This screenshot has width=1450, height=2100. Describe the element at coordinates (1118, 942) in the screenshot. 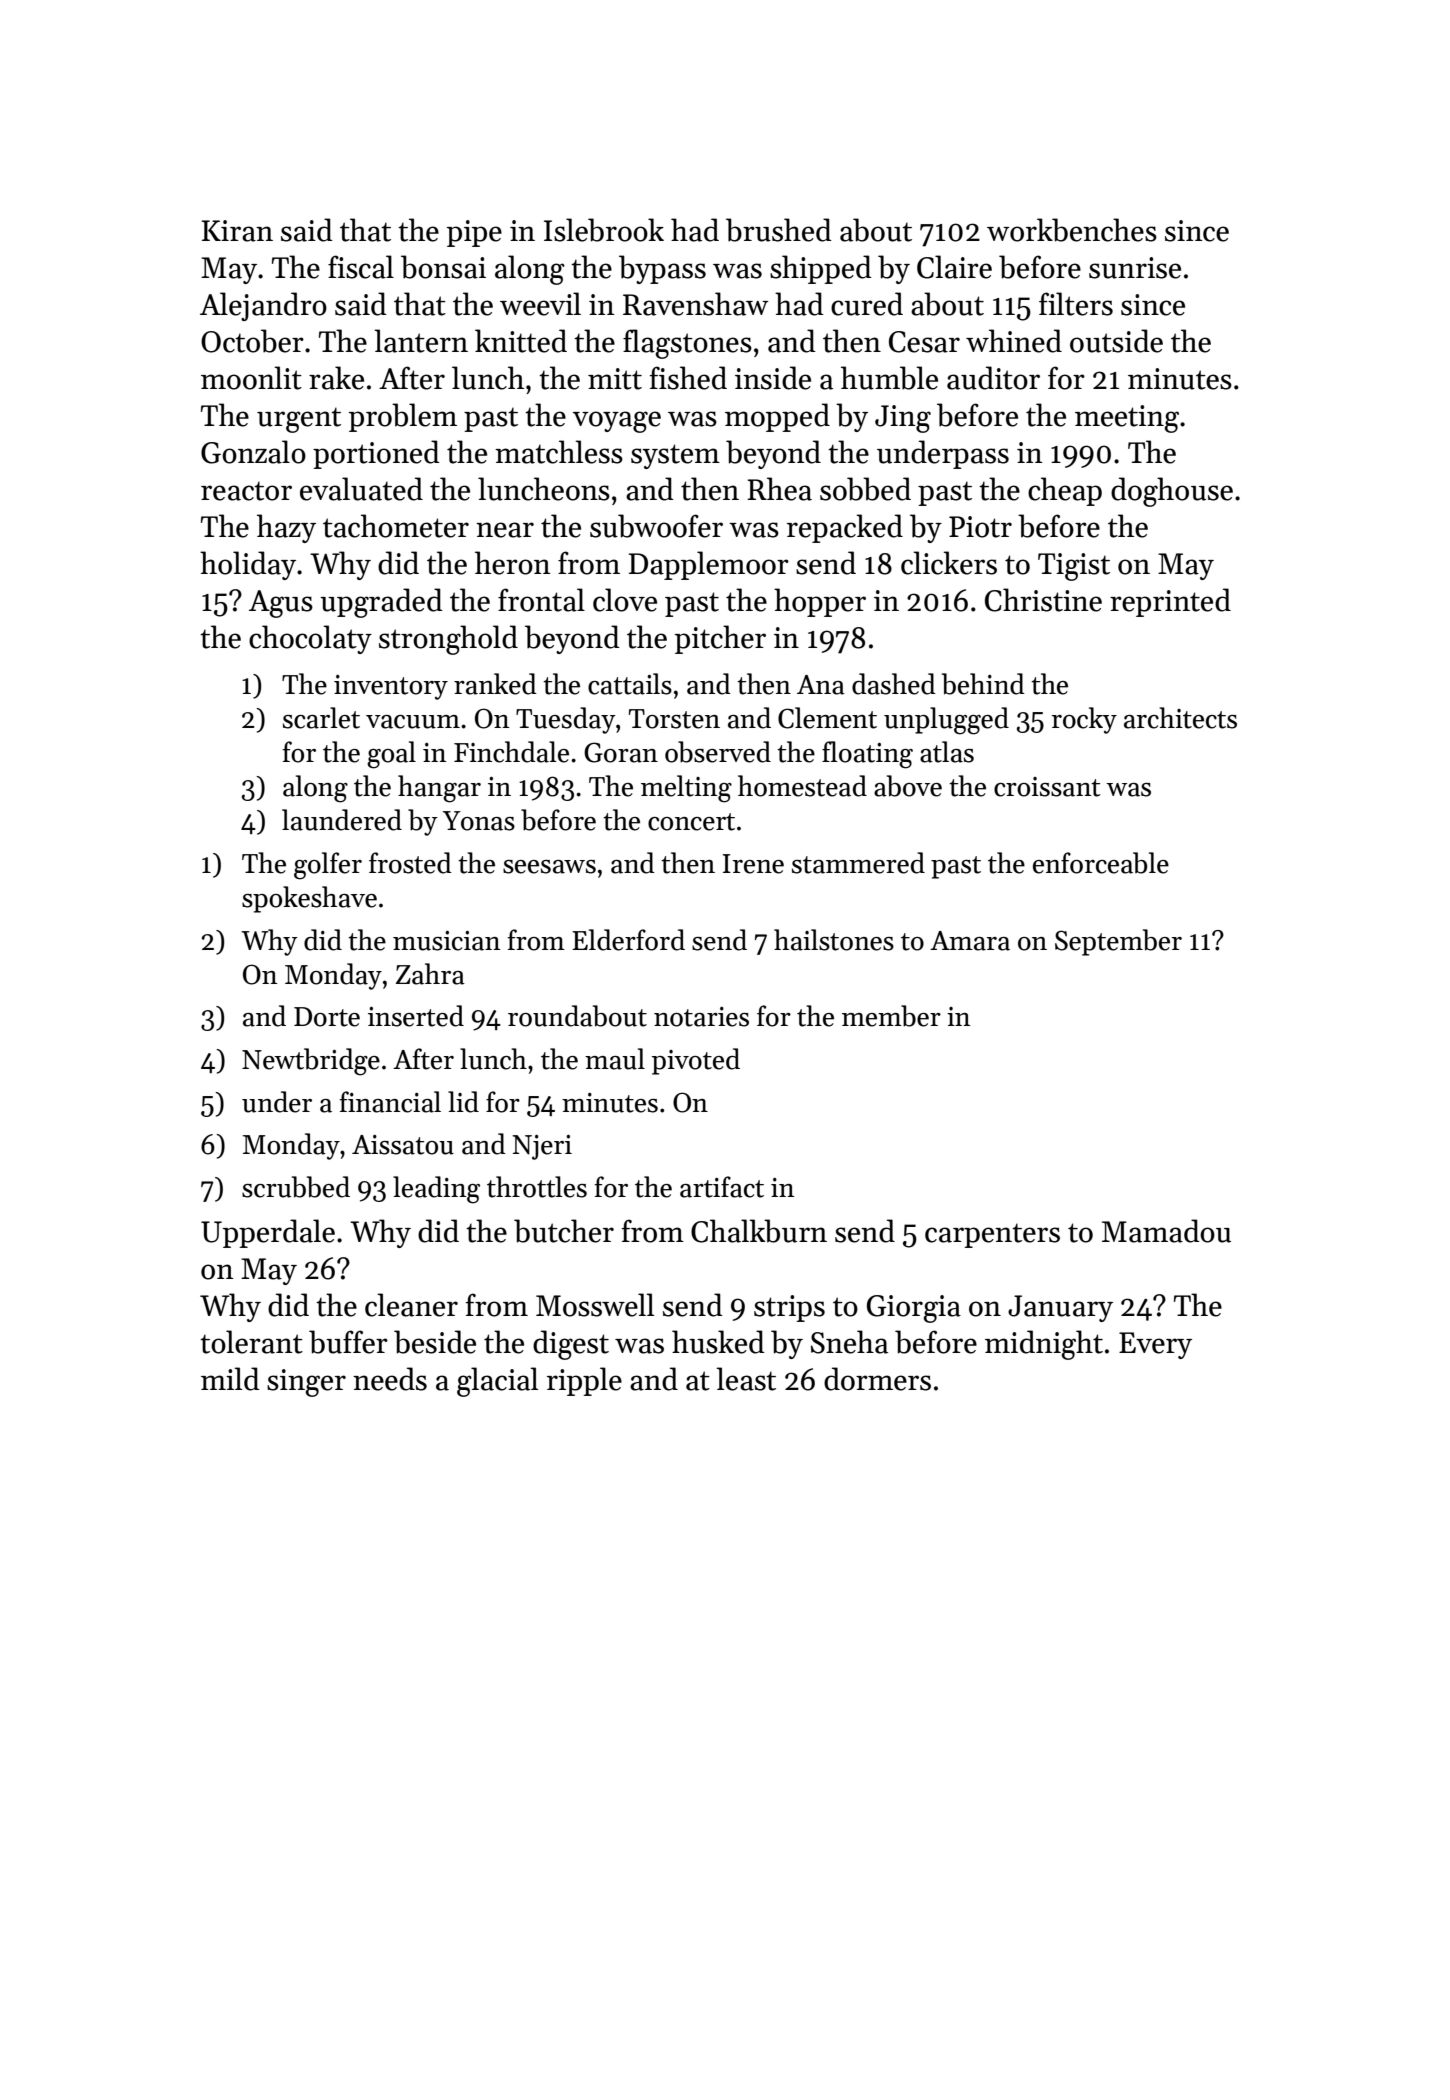

I see `September` at that location.
